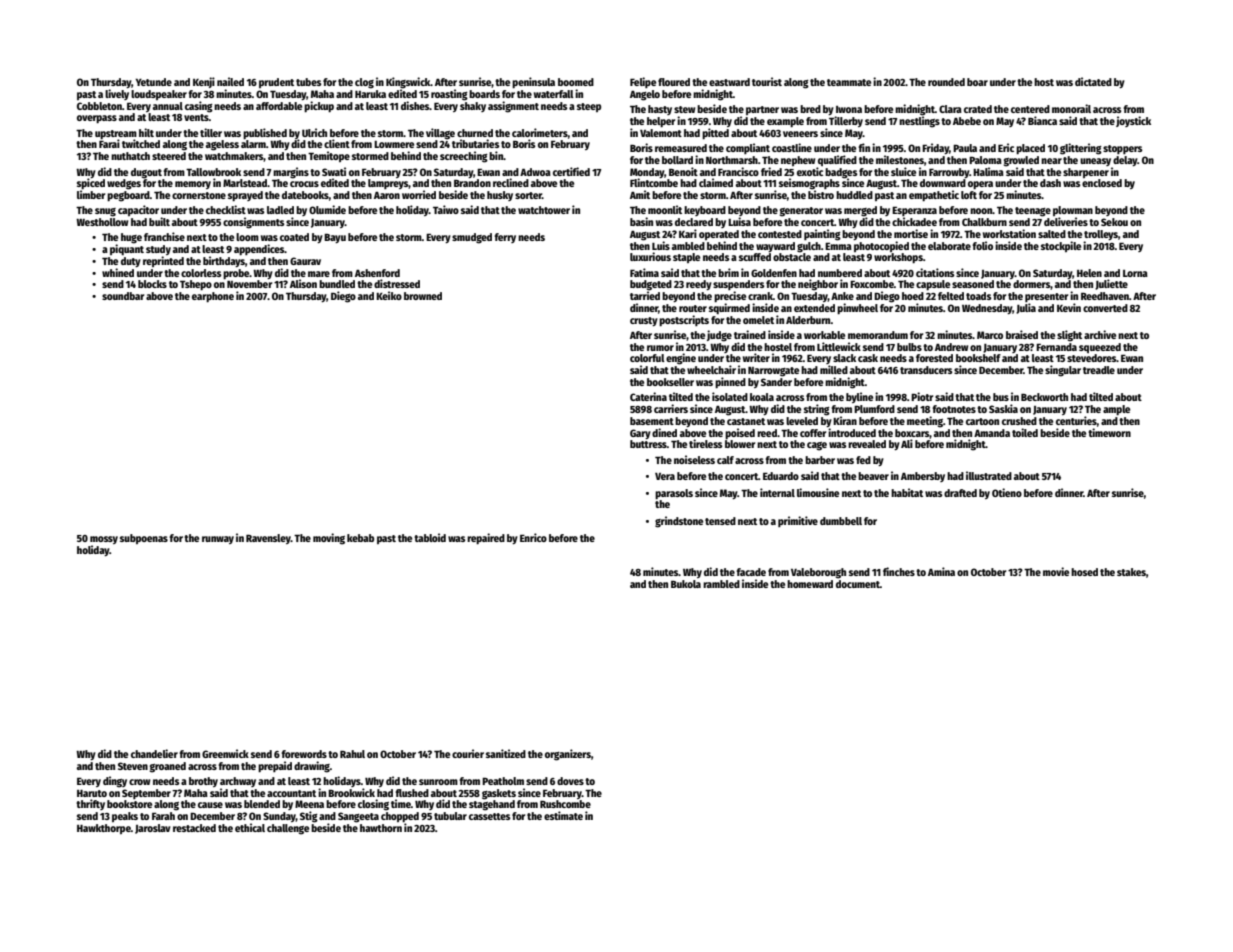 This page has width=1233, height=952. I want to click on Yetunde, so click(154, 82).
